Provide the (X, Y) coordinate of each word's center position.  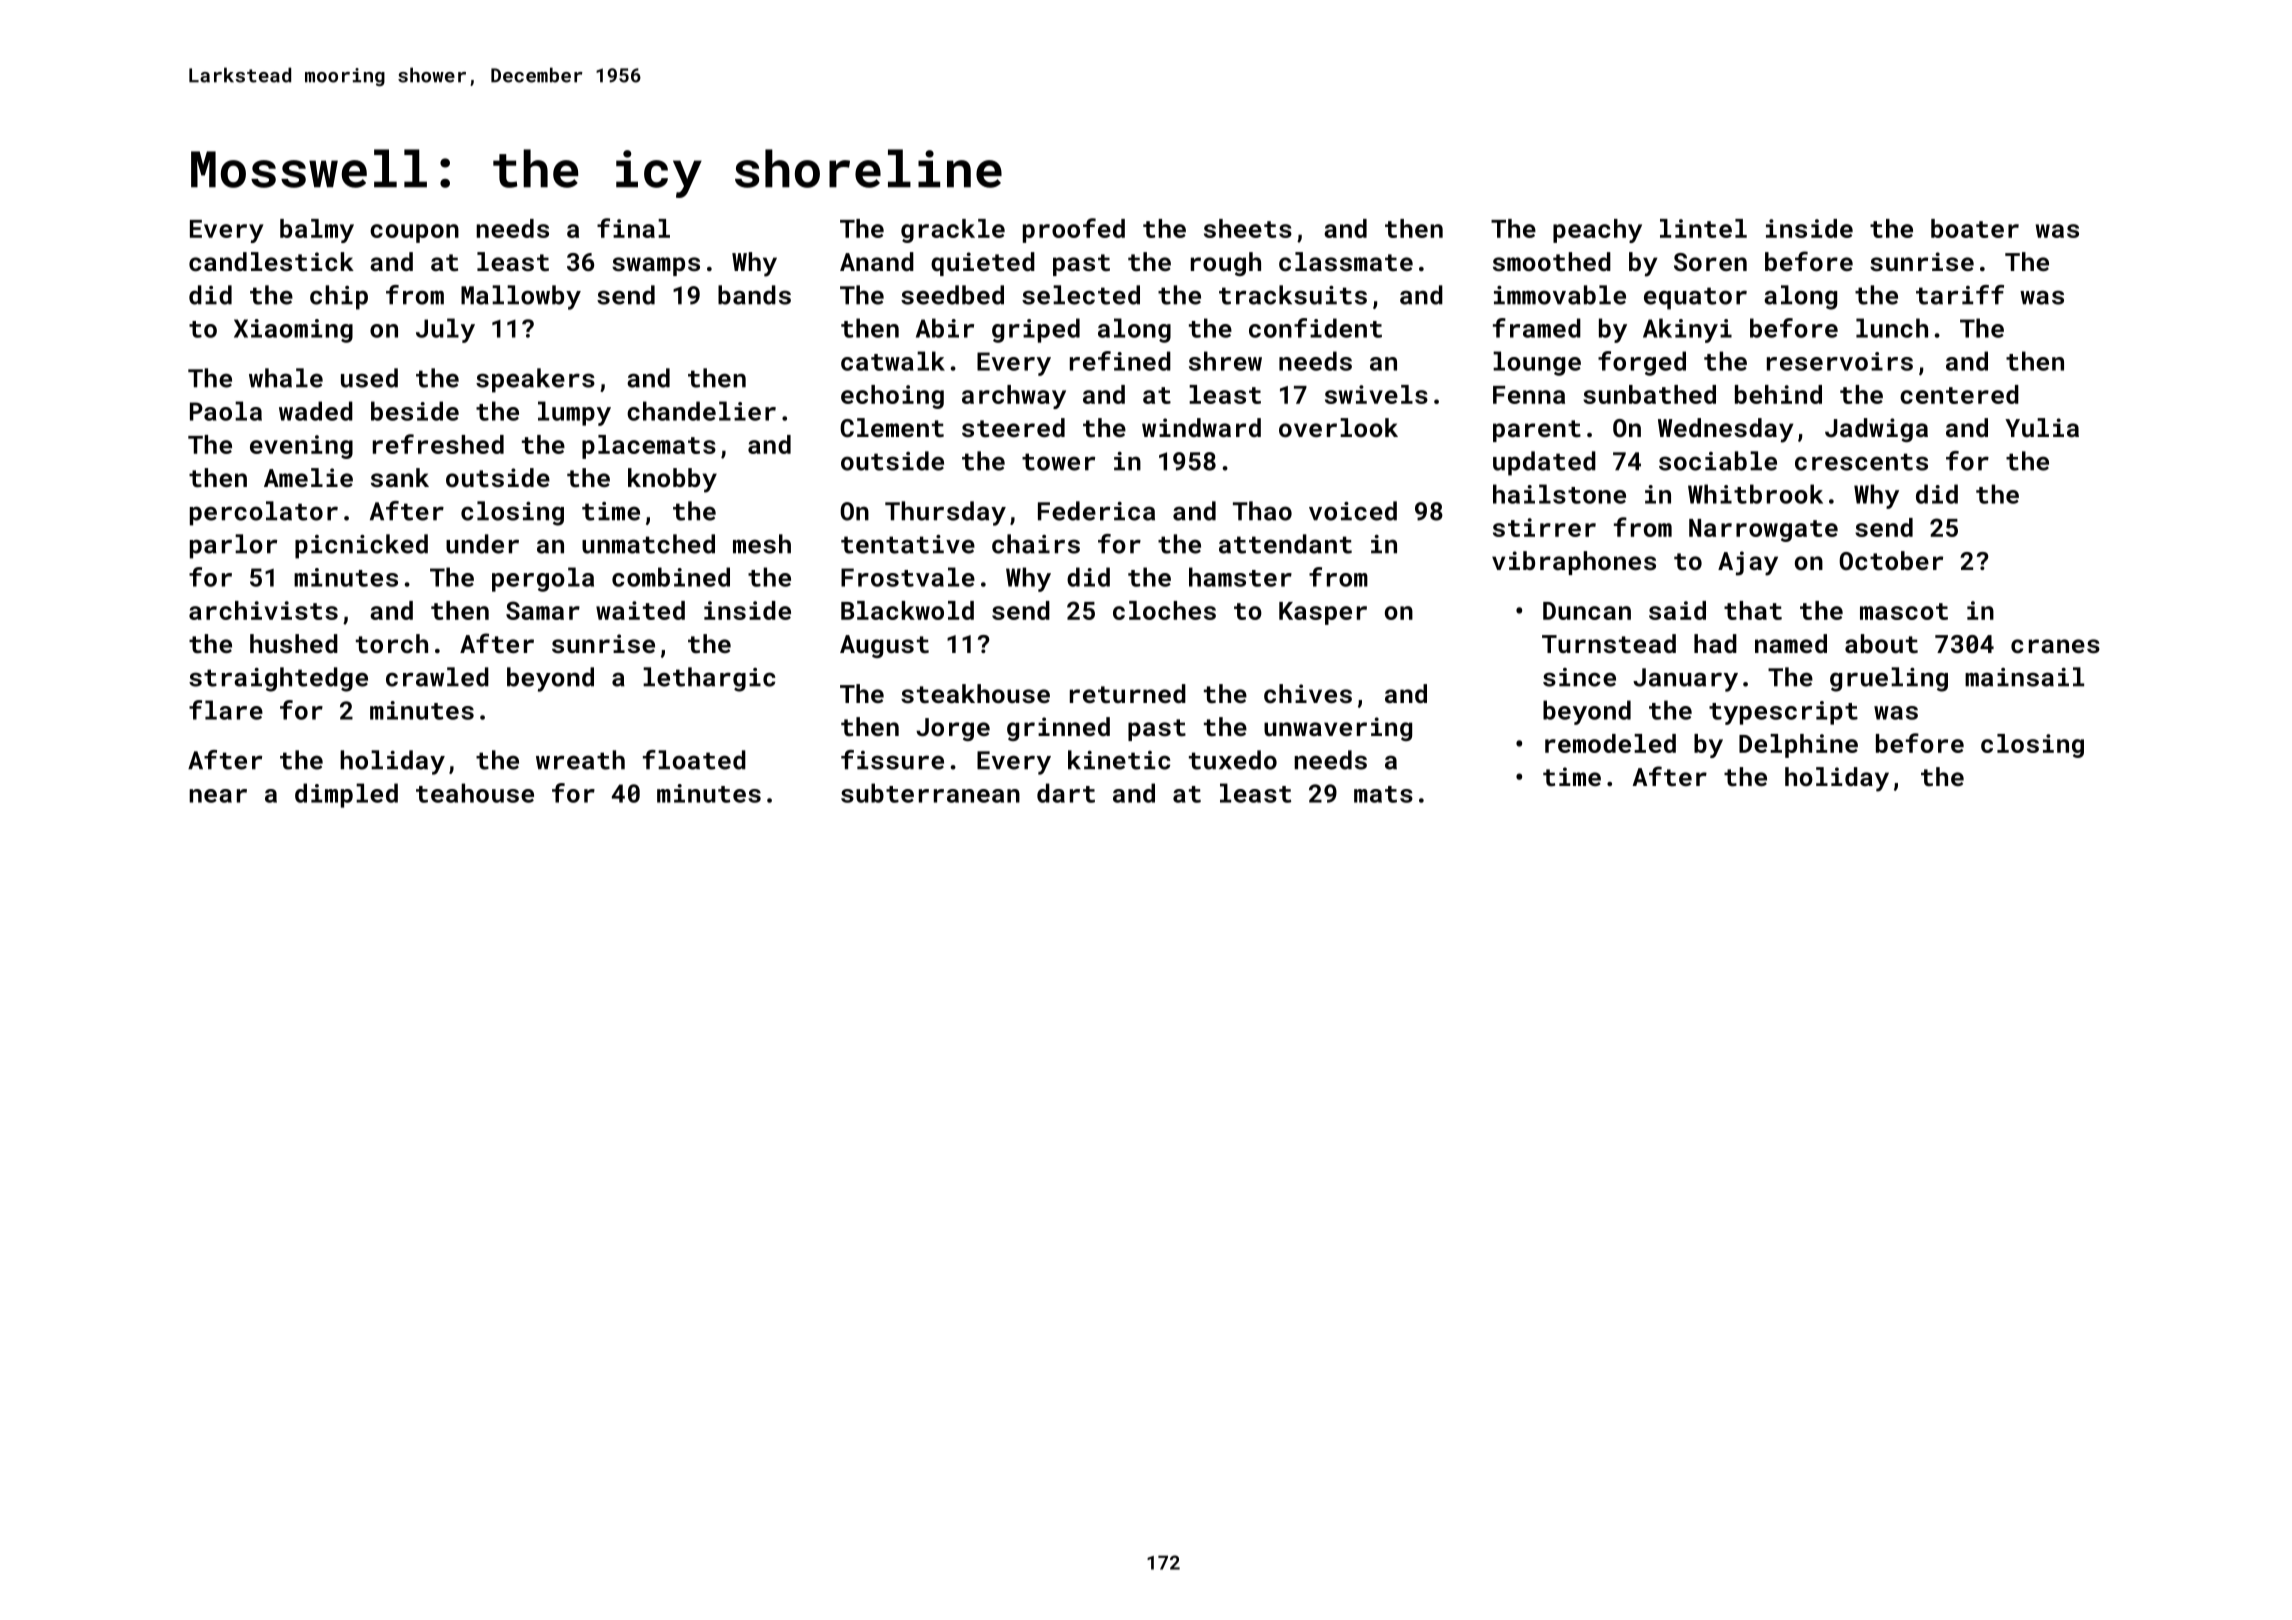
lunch (1892, 328)
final (633, 228)
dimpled (346, 795)
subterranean (930, 793)
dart (1066, 793)
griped (1036, 330)
